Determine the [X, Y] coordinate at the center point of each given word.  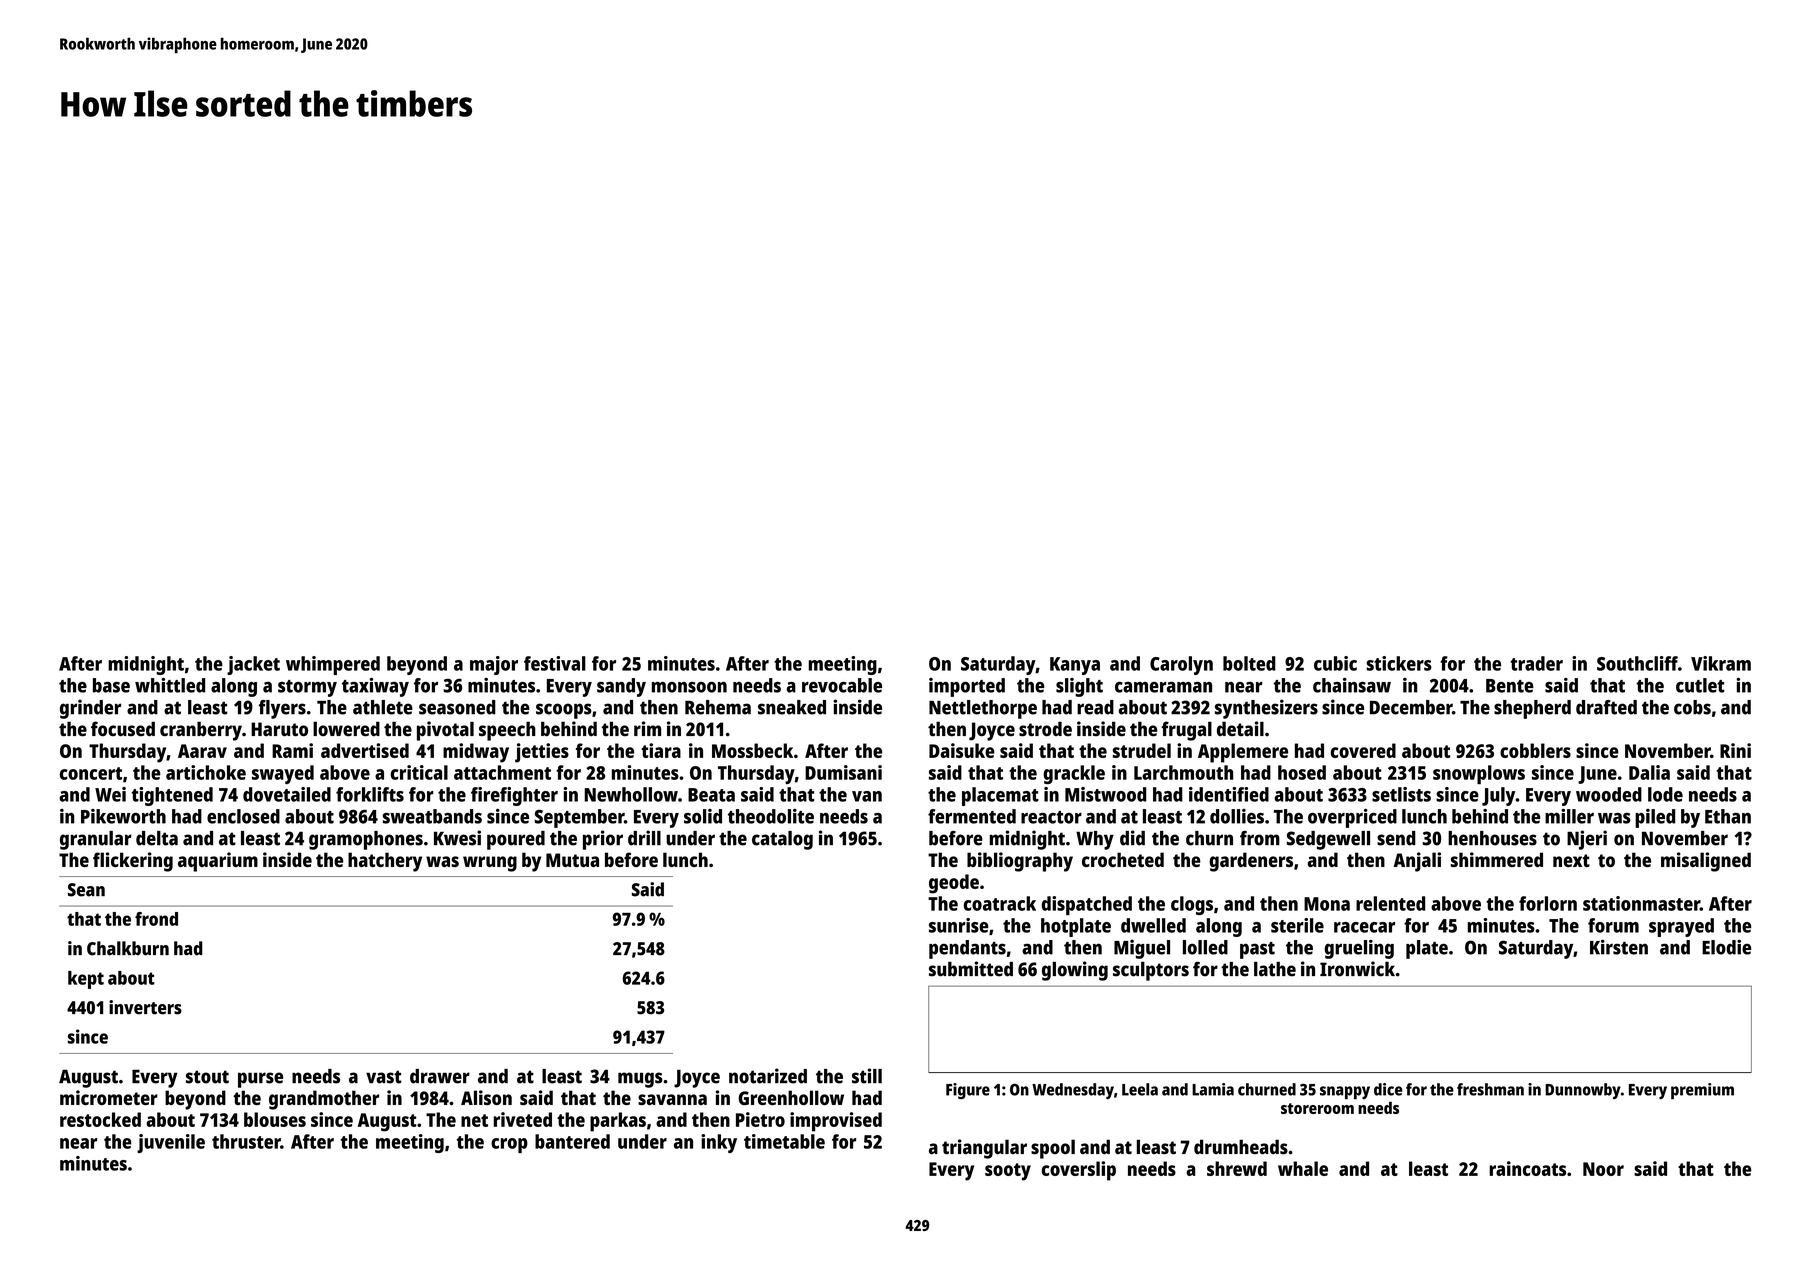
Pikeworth [123, 816]
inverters [145, 1007]
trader [1536, 663]
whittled [170, 685]
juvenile [171, 1143]
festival [555, 663]
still [867, 1076]
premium [1702, 1091]
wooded [1609, 794]
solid [703, 816]
